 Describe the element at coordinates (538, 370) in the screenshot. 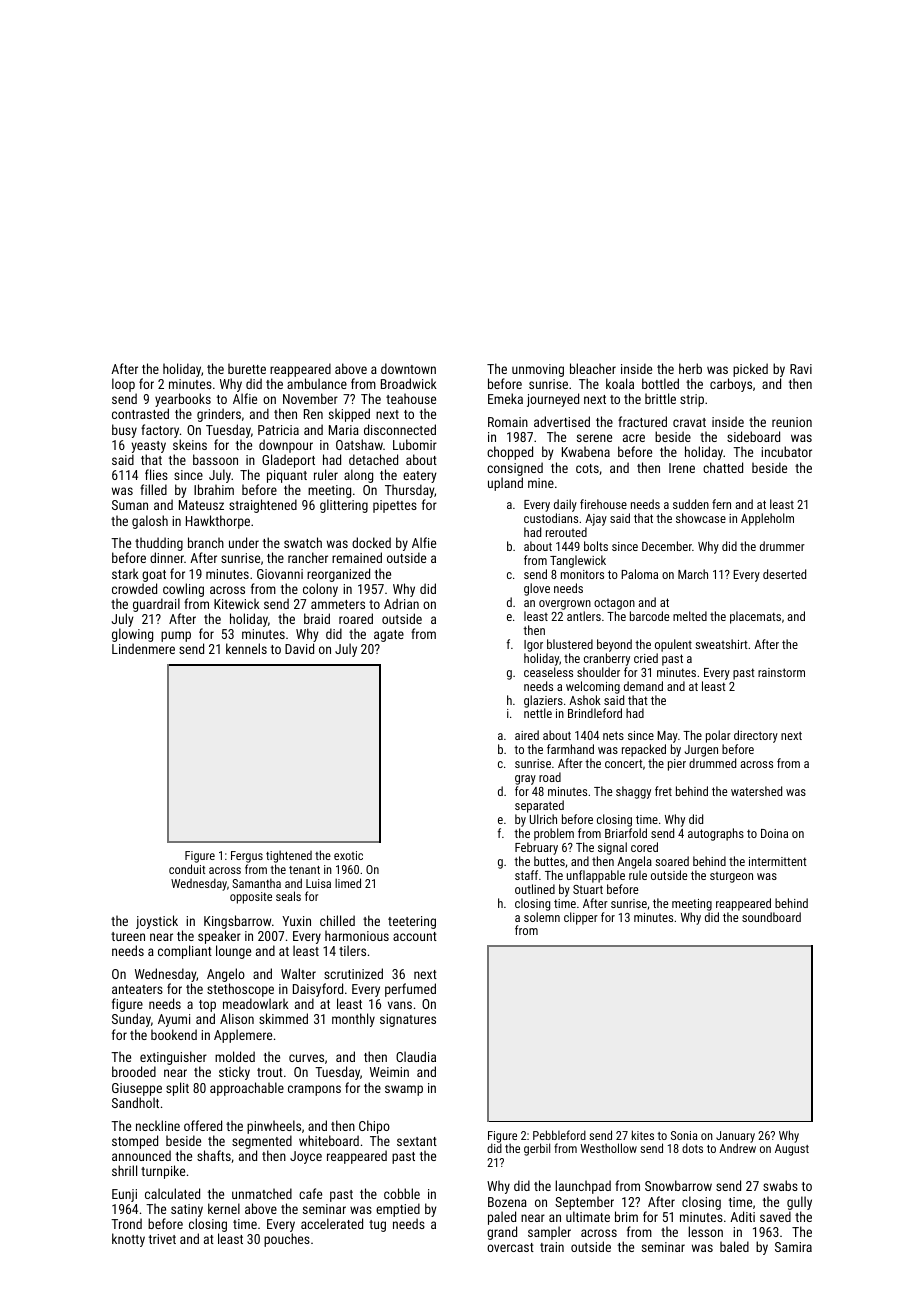

I see `unmoving` at that location.
